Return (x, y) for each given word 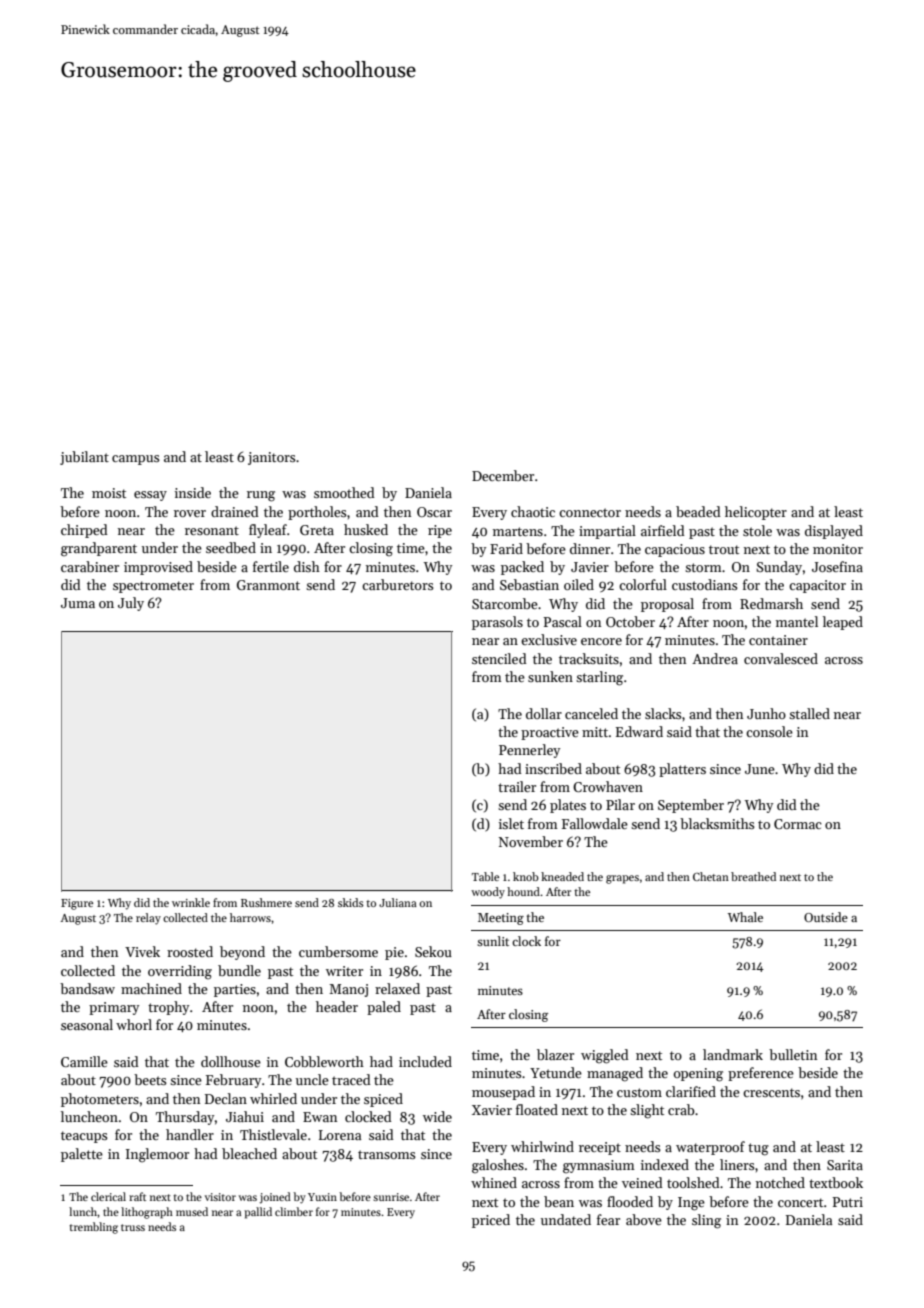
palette (82, 1155)
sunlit (493, 941)
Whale (745, 917)
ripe (440, 531)
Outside (826, 917)
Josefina (837, 566)
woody (488, 893)
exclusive (549, 639)
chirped (84, 531)
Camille (84, 1061)
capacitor (817, 586)
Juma (78, 603)
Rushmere (266, 902)
